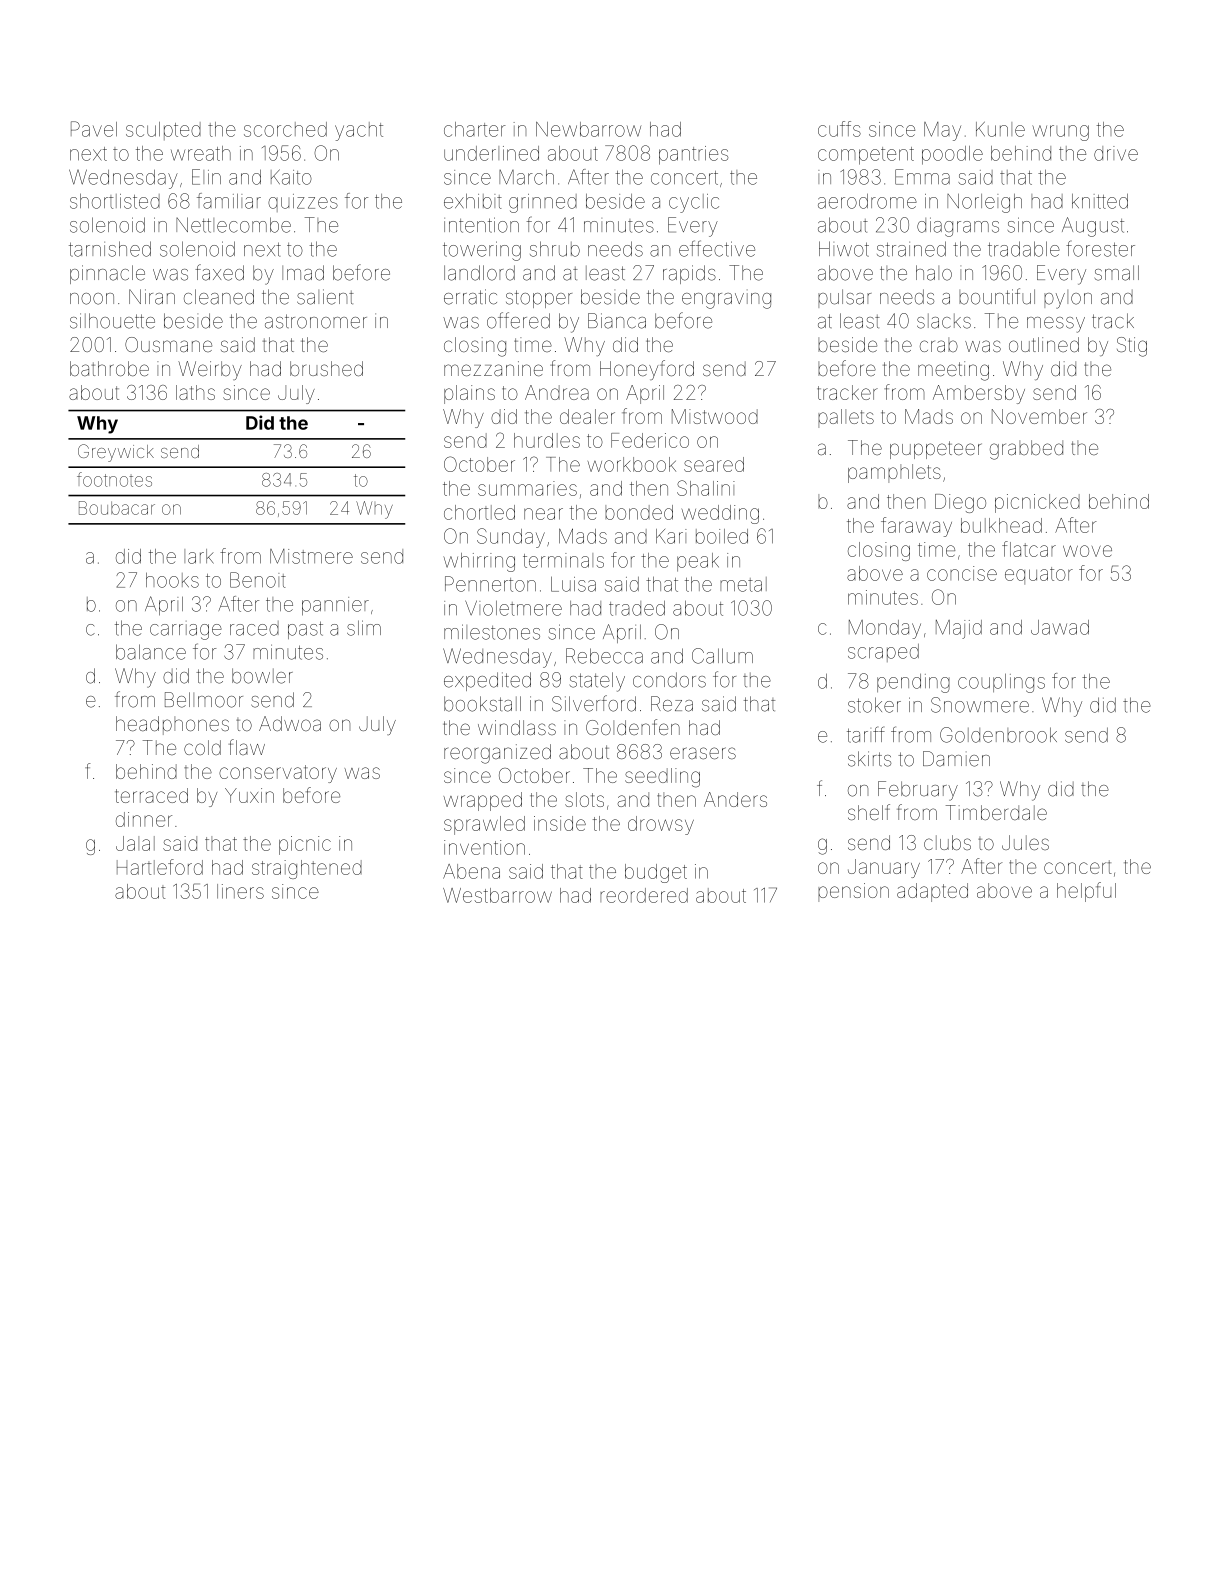 The height and width of the screenshot is (1581, 1222). I want to click on Pavel, so click(94, 129).
